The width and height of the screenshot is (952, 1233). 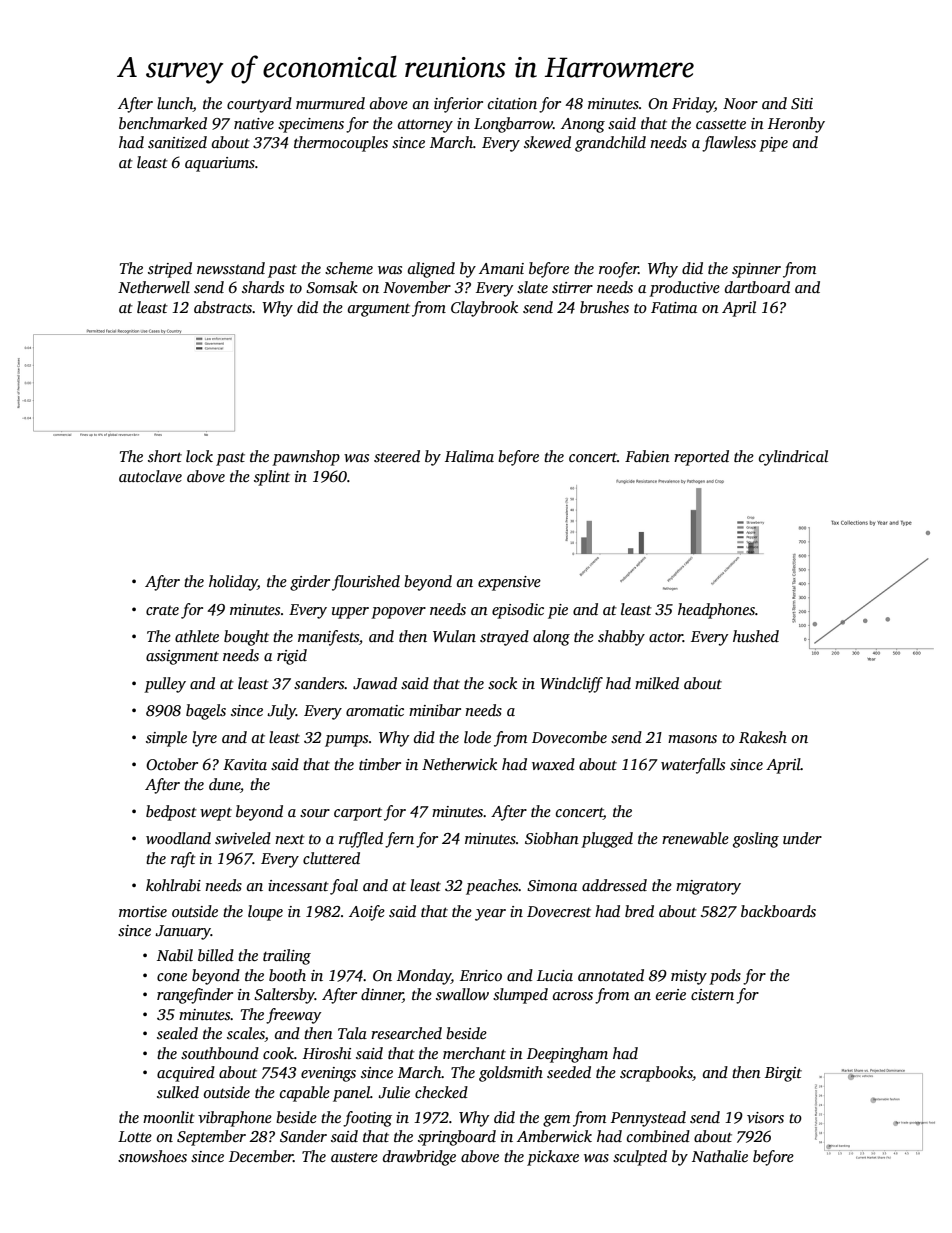 What do you see at coordinates (674, 307) in the screenshot?
I see `Fatima` at bounding box center [674, 307].
